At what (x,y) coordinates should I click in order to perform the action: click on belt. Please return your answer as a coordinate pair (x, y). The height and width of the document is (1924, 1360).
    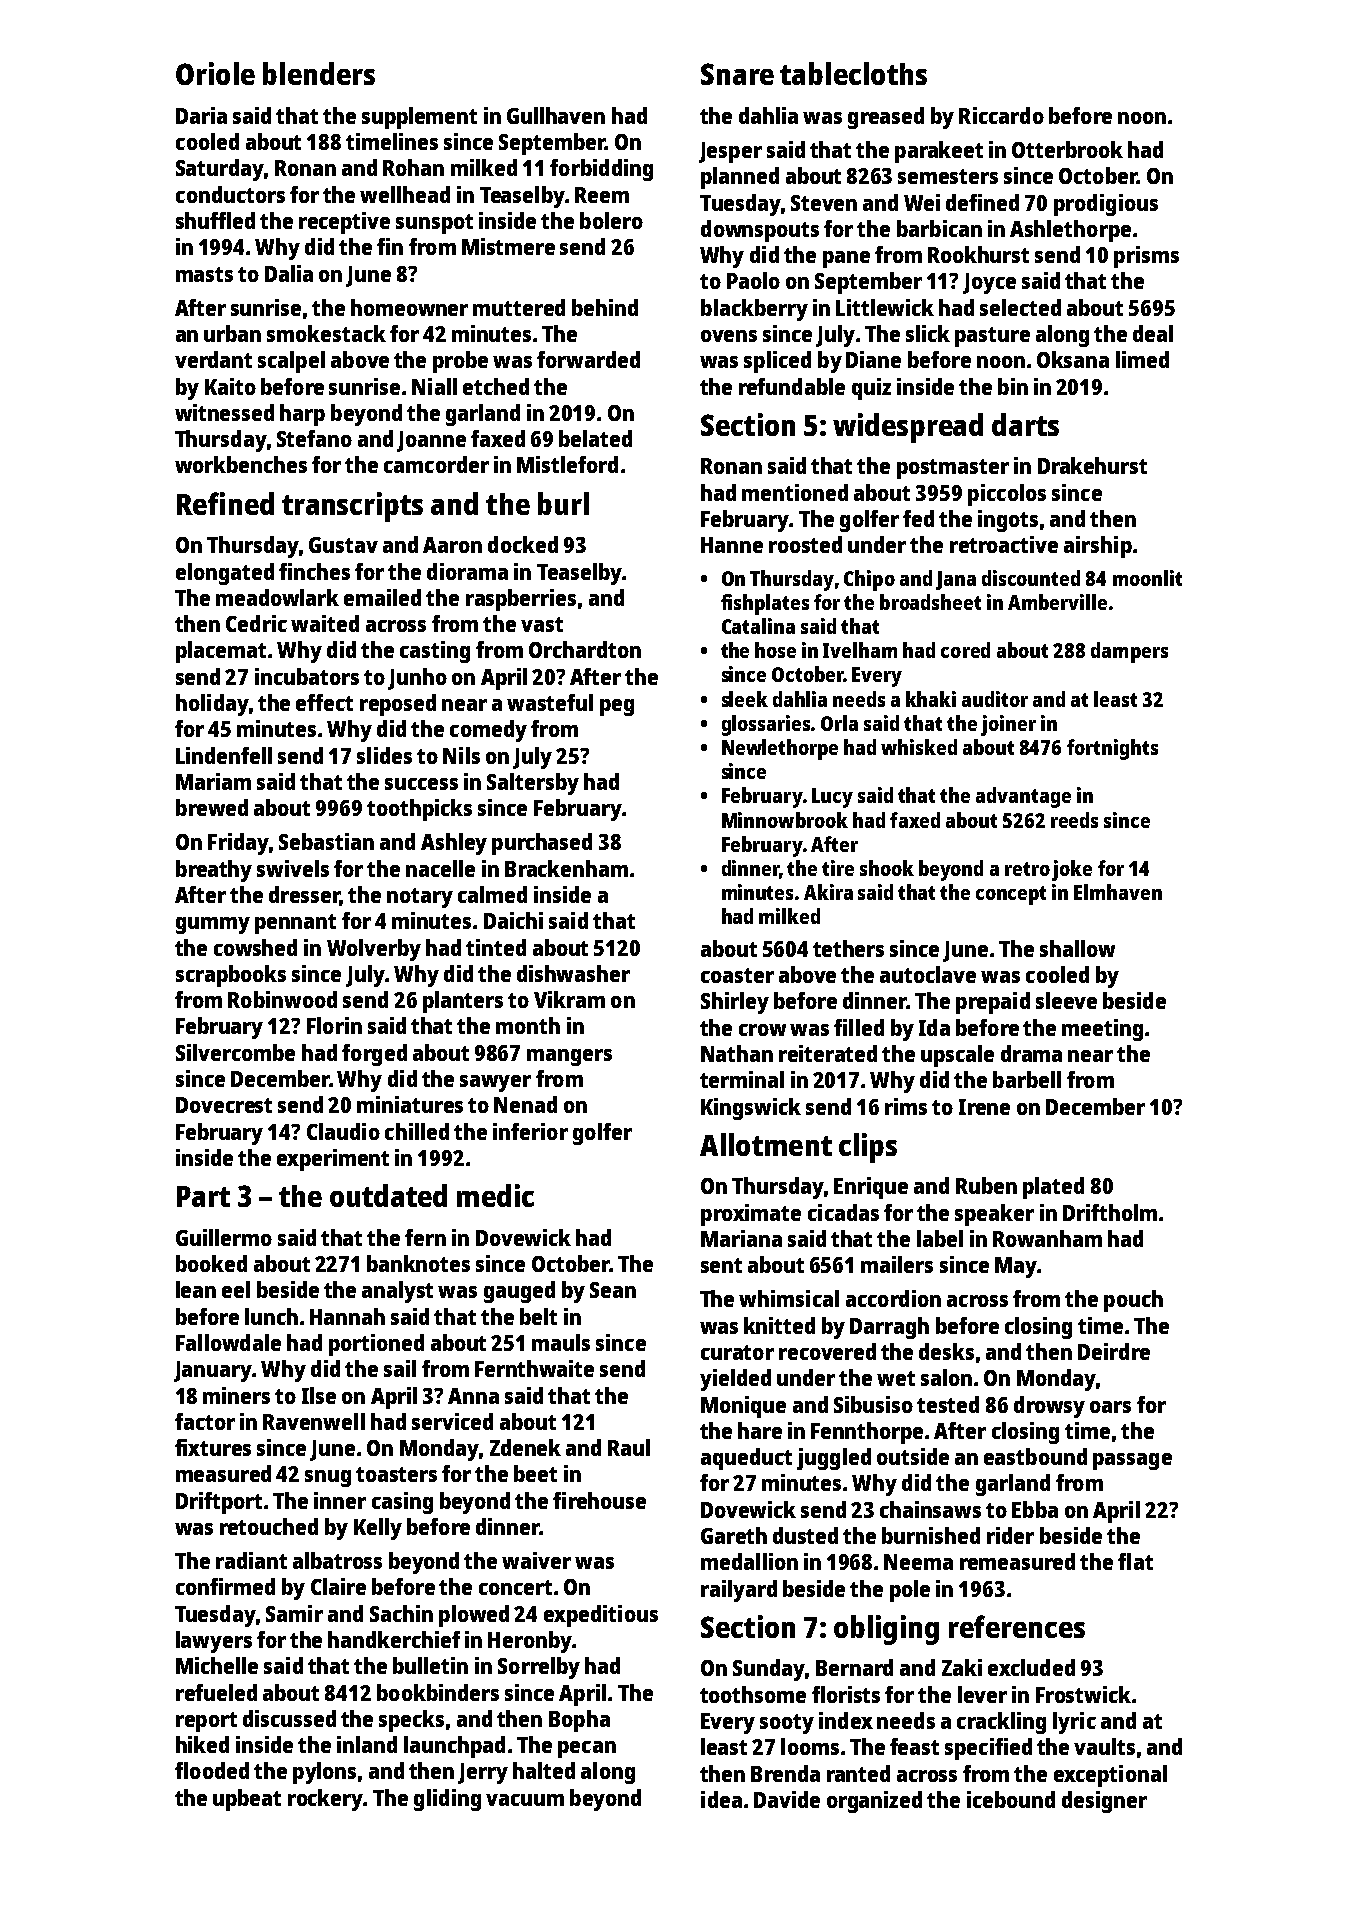
    Looking at the image, I should click on (538, 1316).
